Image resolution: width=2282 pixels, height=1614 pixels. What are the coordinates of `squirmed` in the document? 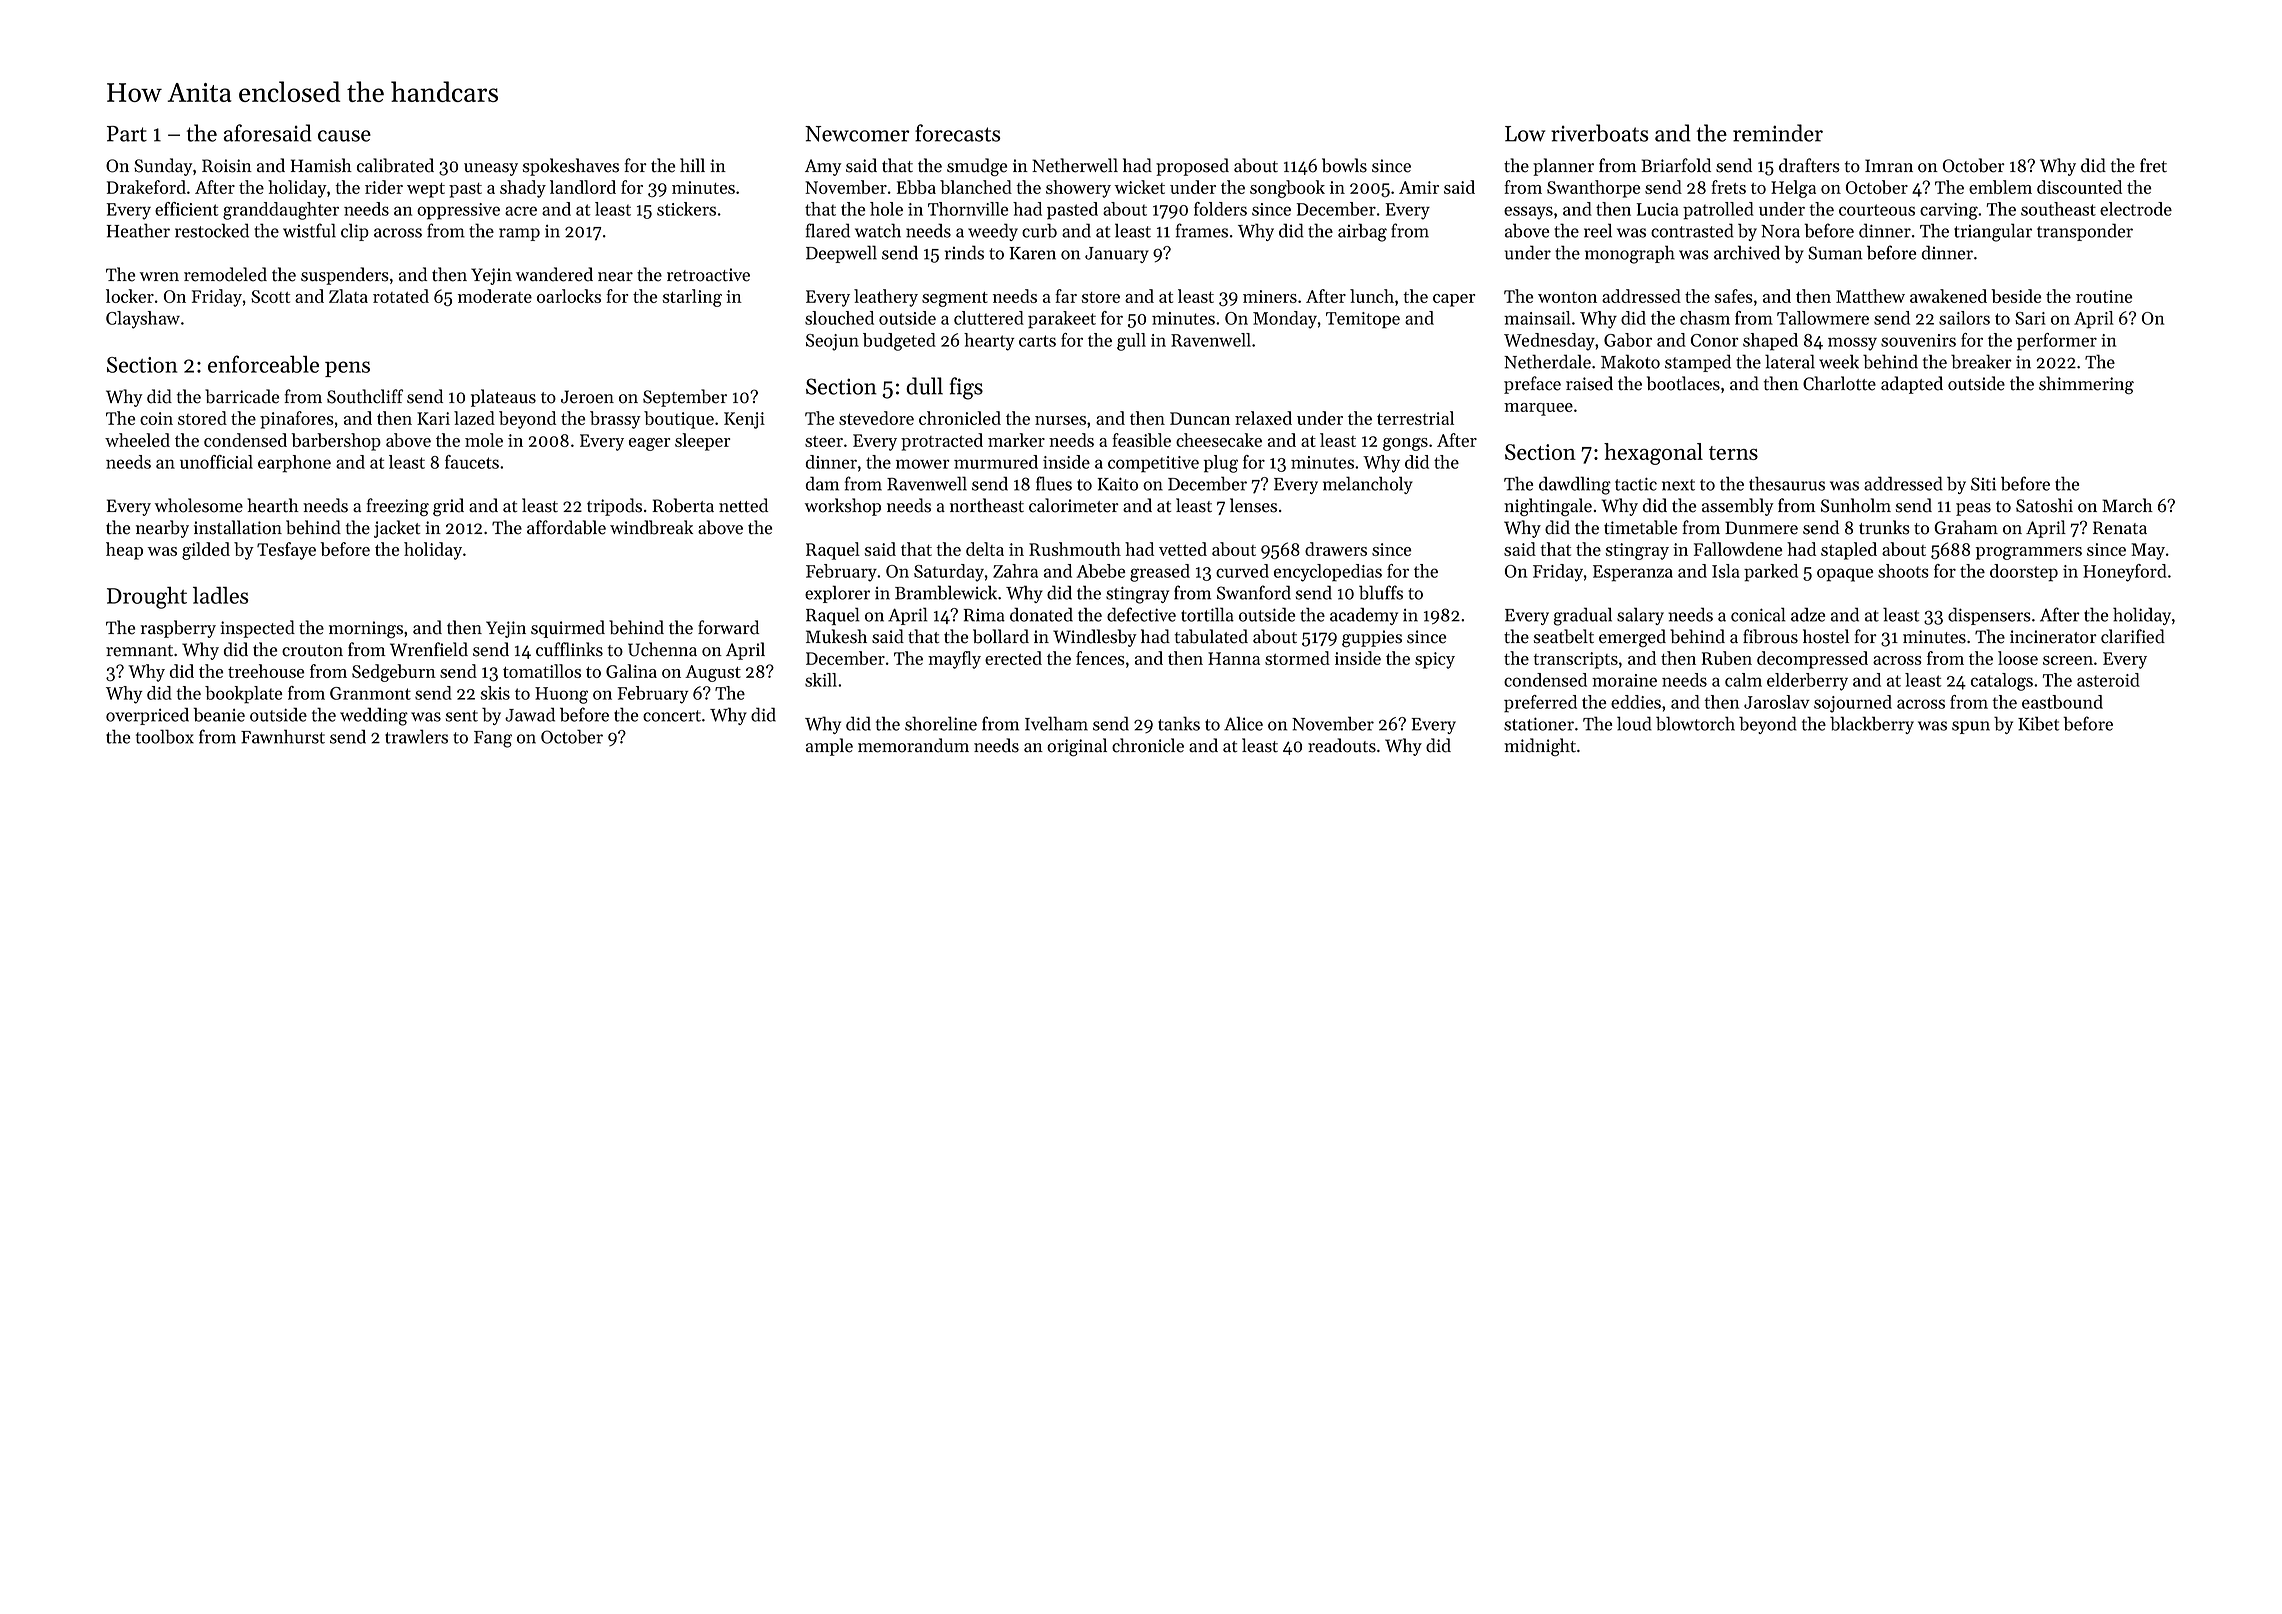 It's located at (568, 629).
